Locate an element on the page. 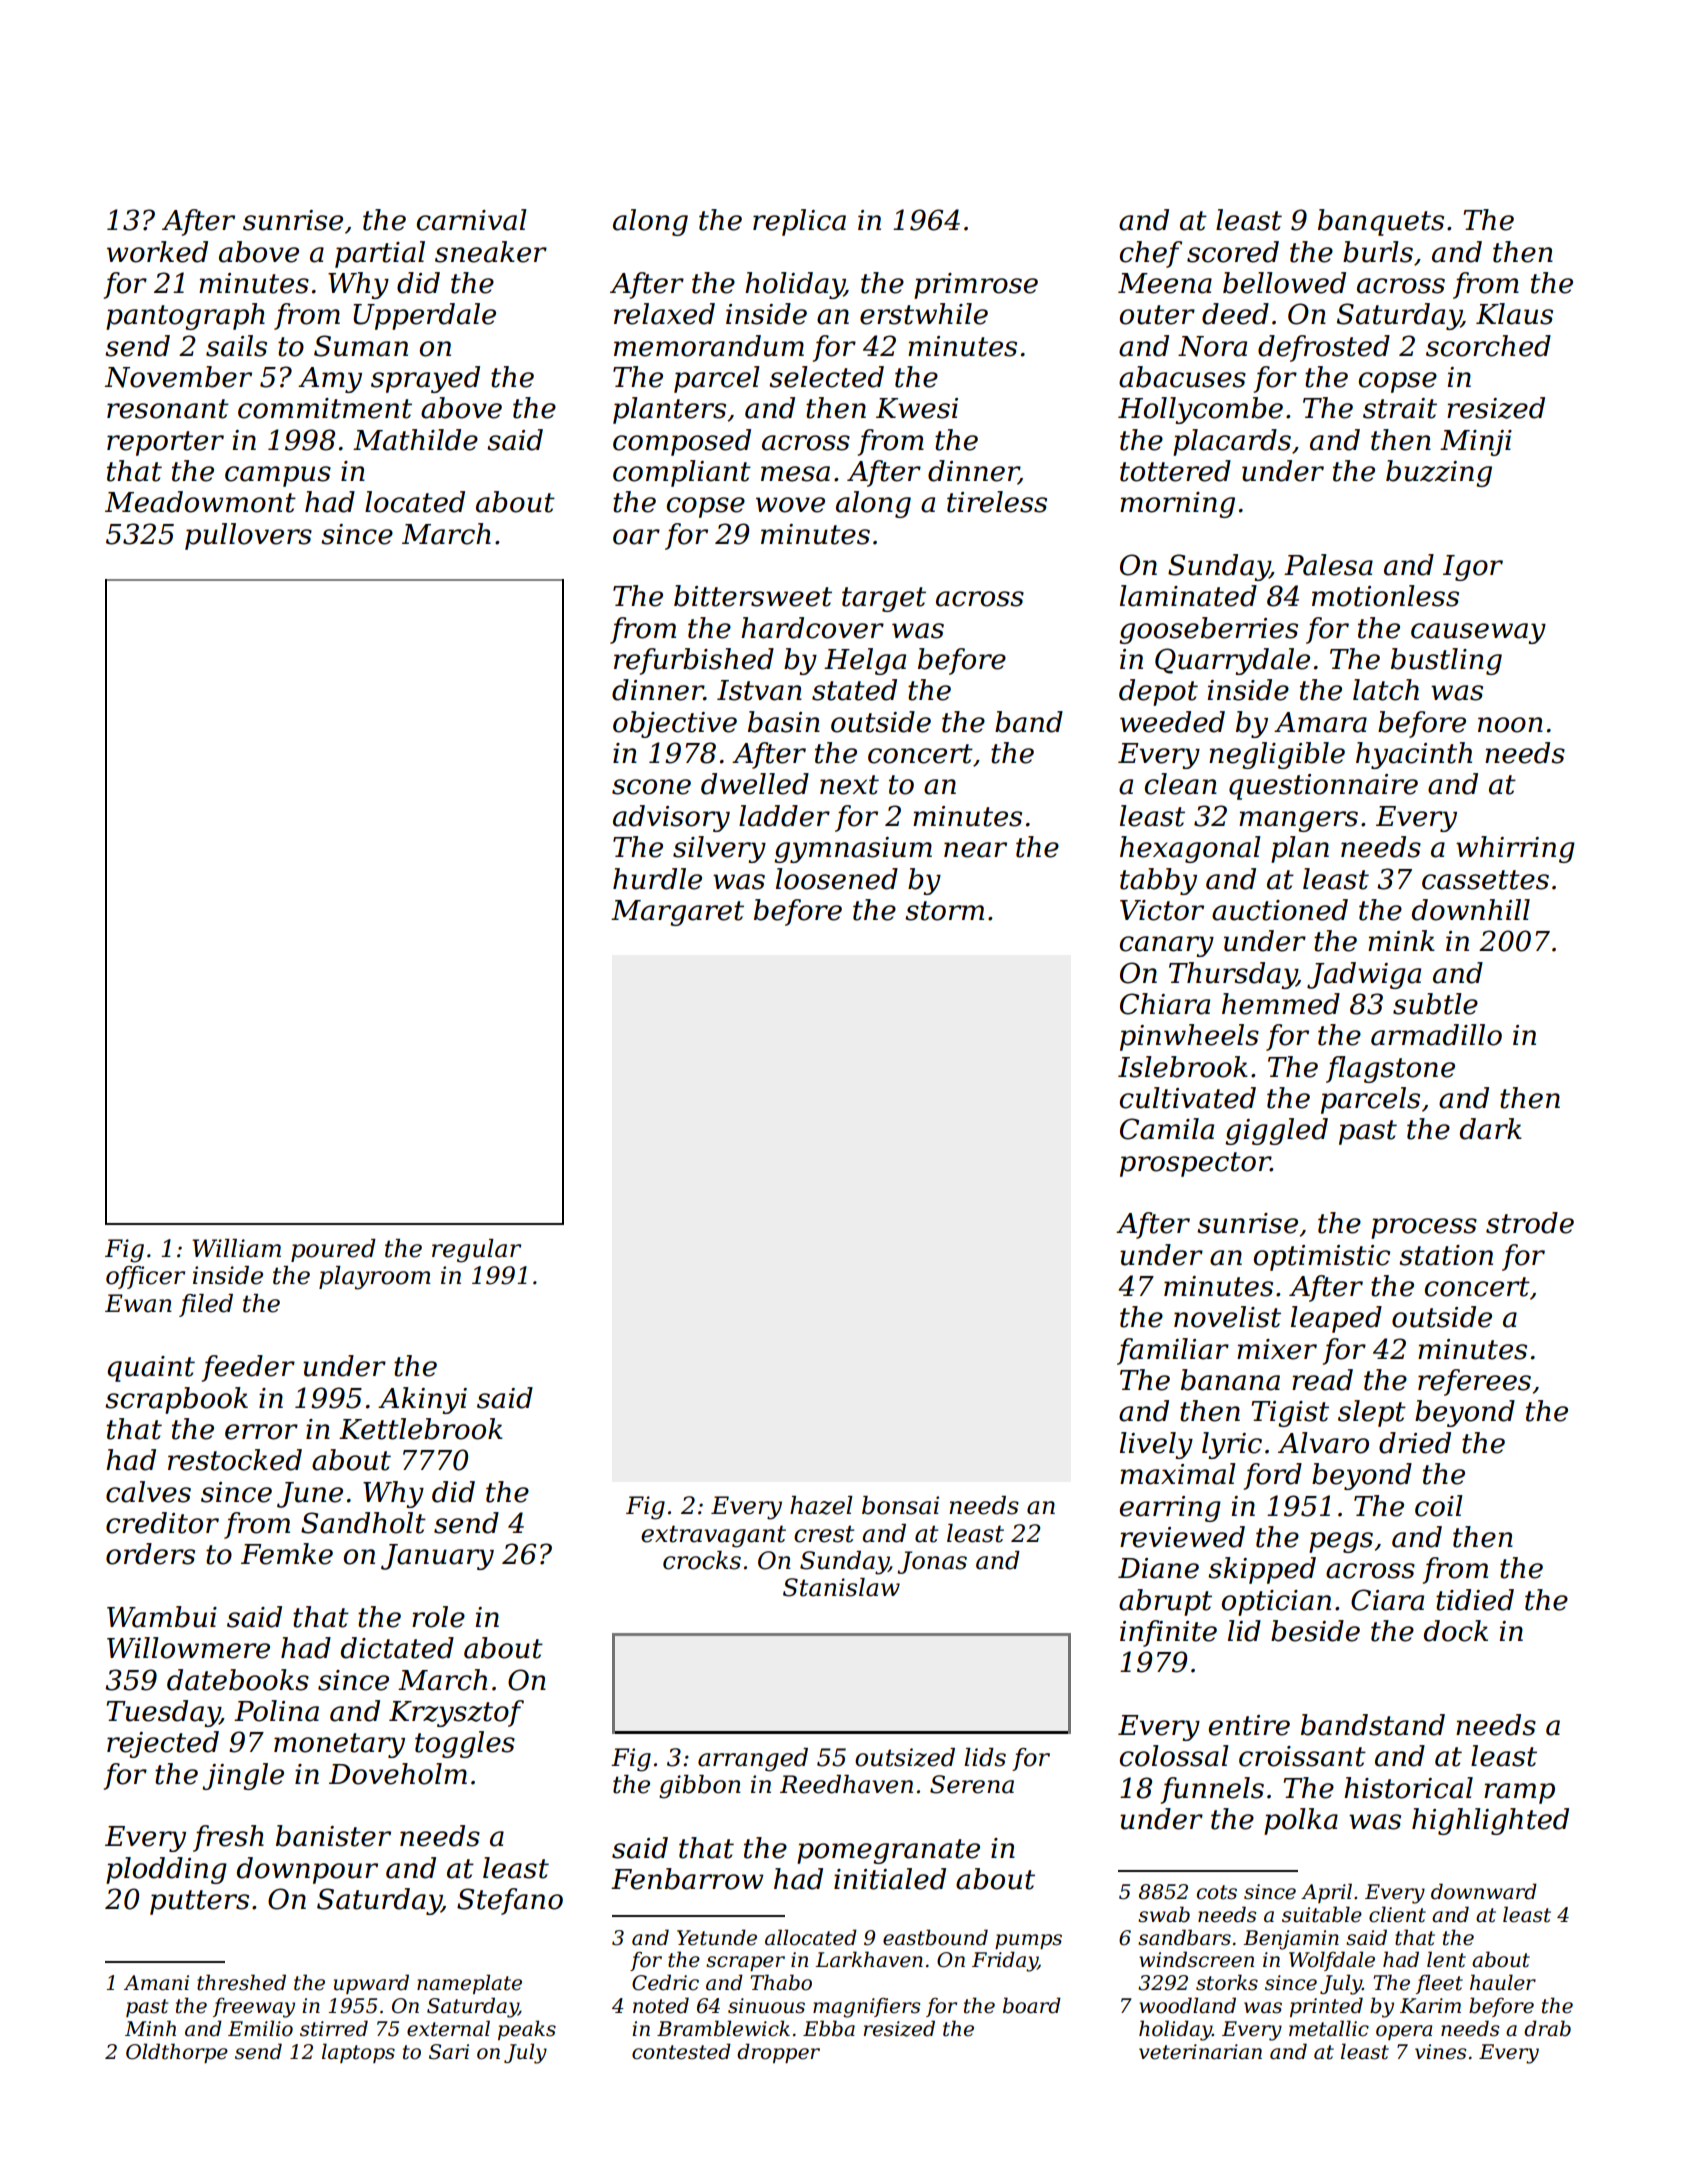  Oldthorpe is located at coordinates (177, 2053).
